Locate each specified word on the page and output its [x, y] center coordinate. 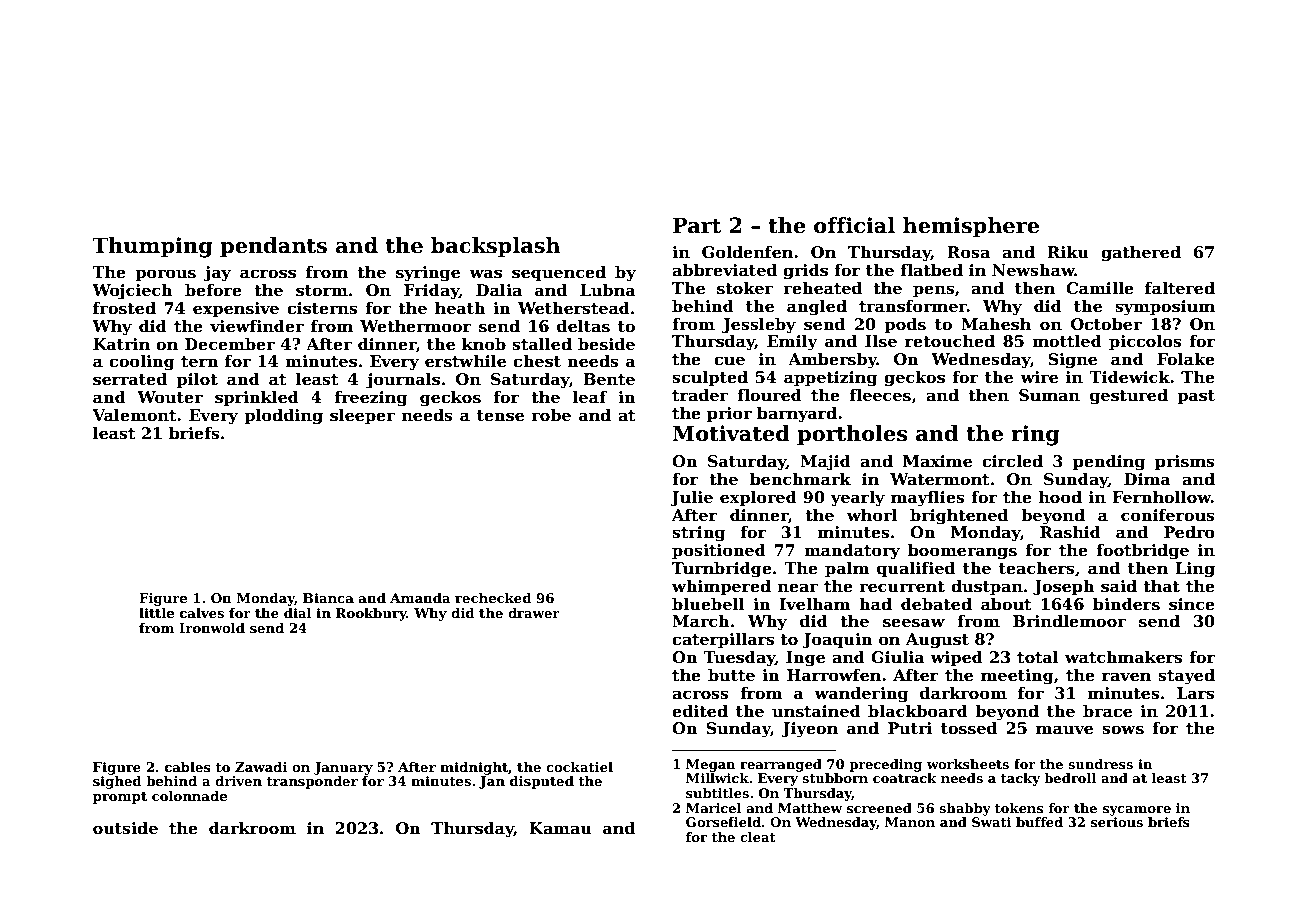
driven [238, 781]
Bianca [328, 598]
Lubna [608, 290]
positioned [719, 552]
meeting [1017, 677]
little [156, 613]
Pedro [1189, 532]
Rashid [1070, 532]
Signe [1072, 361]
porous [165, 275]
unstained [816, 711]
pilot [197, 381]
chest [537, 361]
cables [188, 767]
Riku [1068, 252]
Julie [691, 498]
